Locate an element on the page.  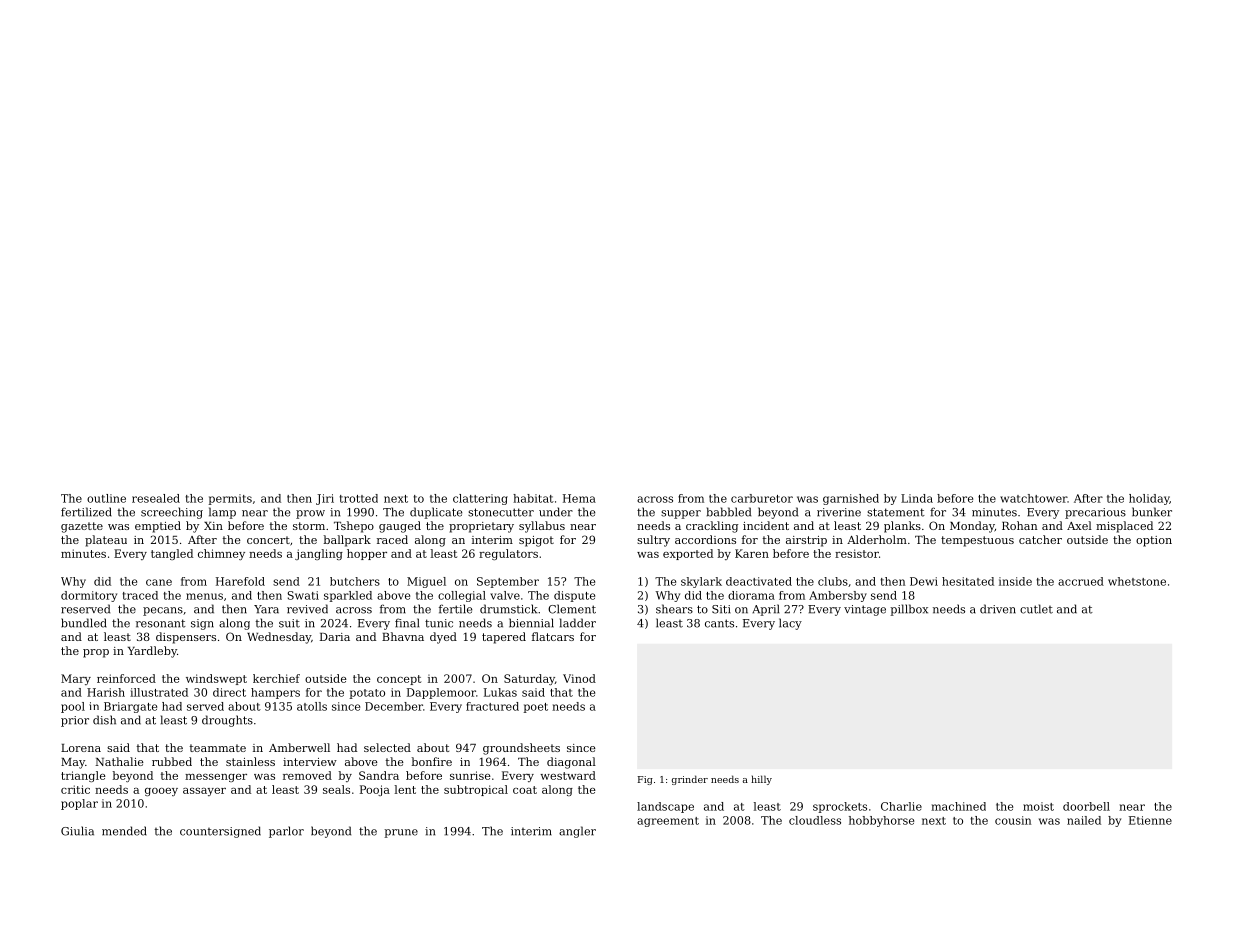
Charlie is located at coordinates (901, 806).
